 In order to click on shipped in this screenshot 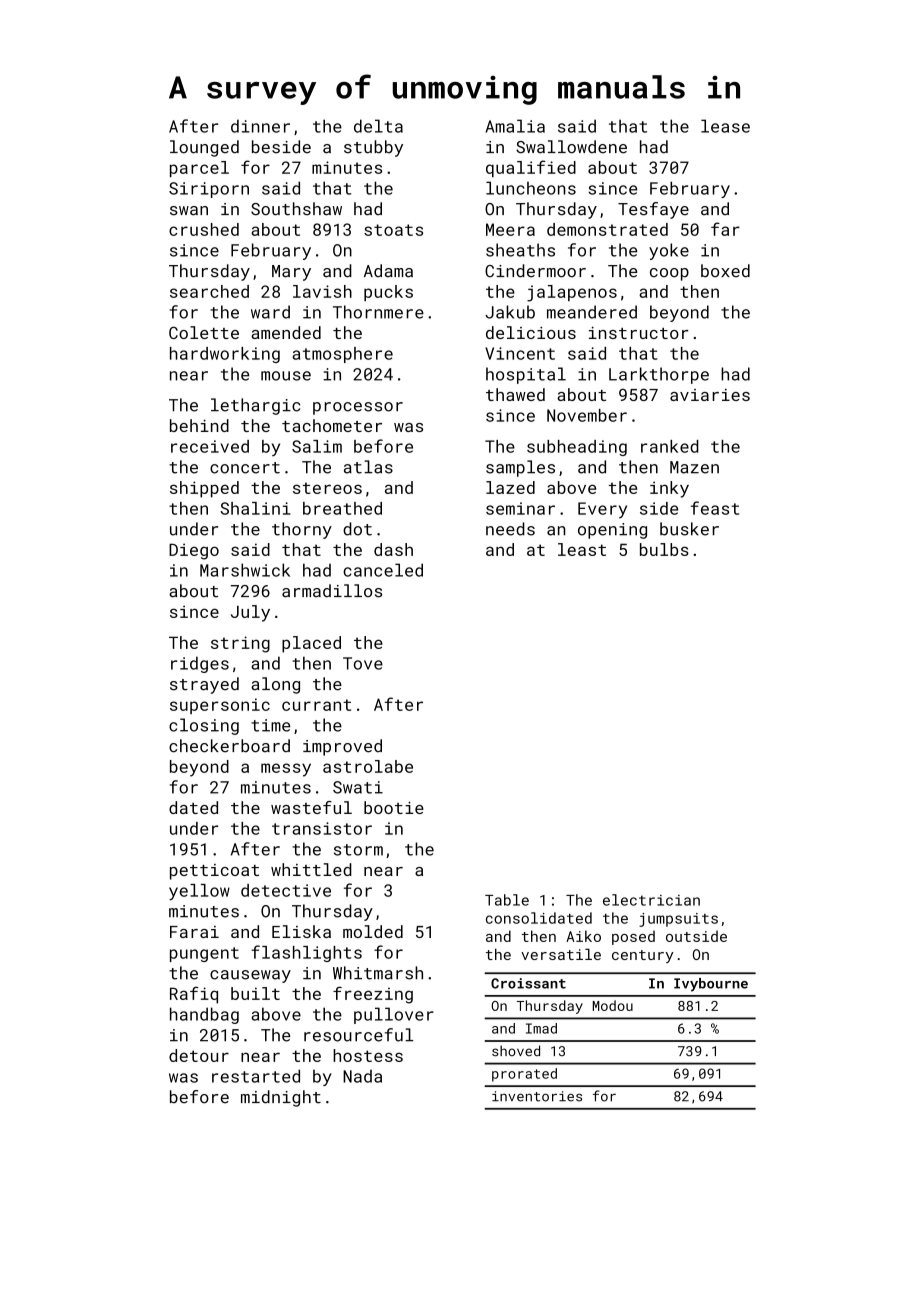, I will do `click(204, 489)`.
